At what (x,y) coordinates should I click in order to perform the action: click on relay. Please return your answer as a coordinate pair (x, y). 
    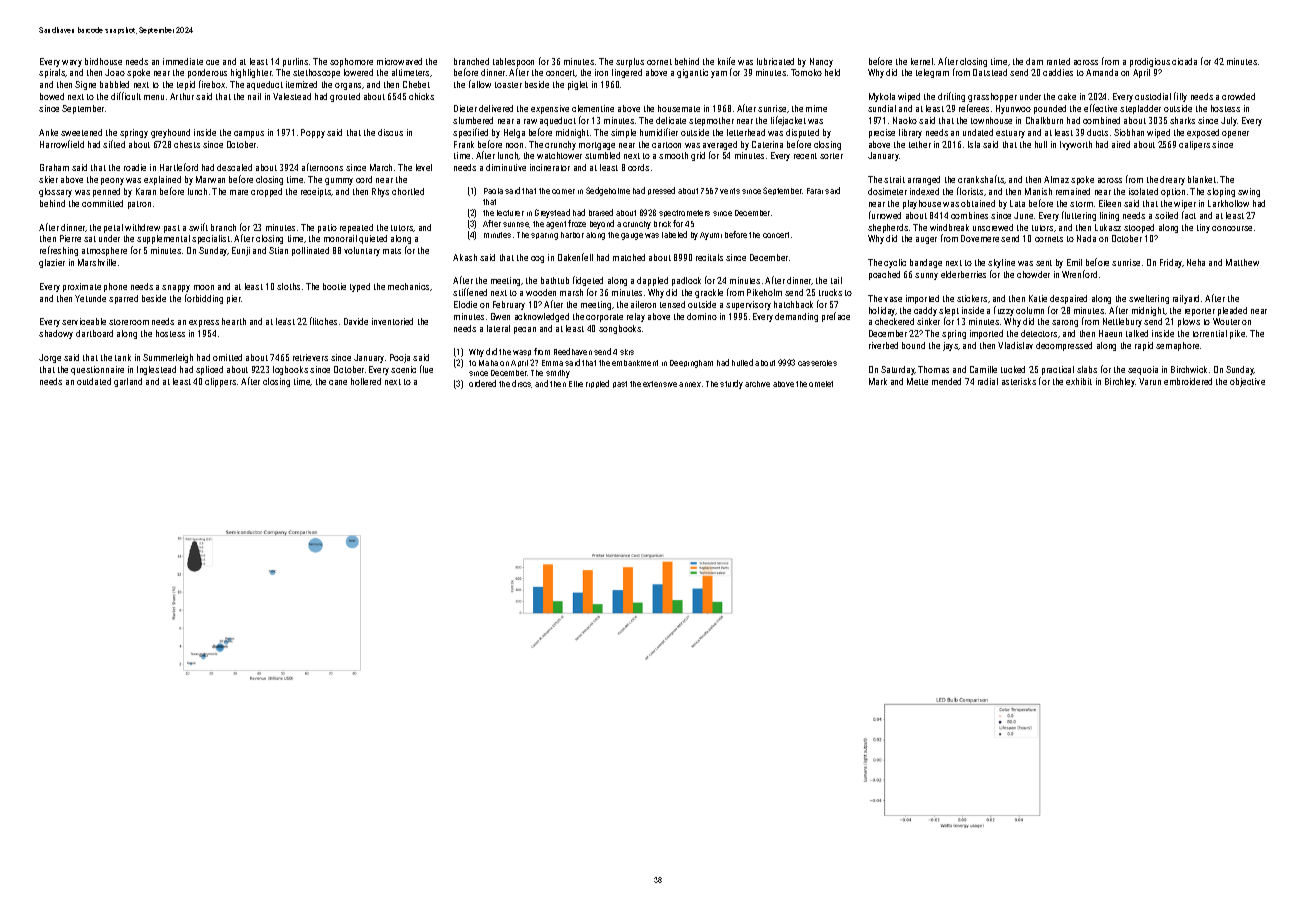
    Looking at the image, I should click on (636, 317).
